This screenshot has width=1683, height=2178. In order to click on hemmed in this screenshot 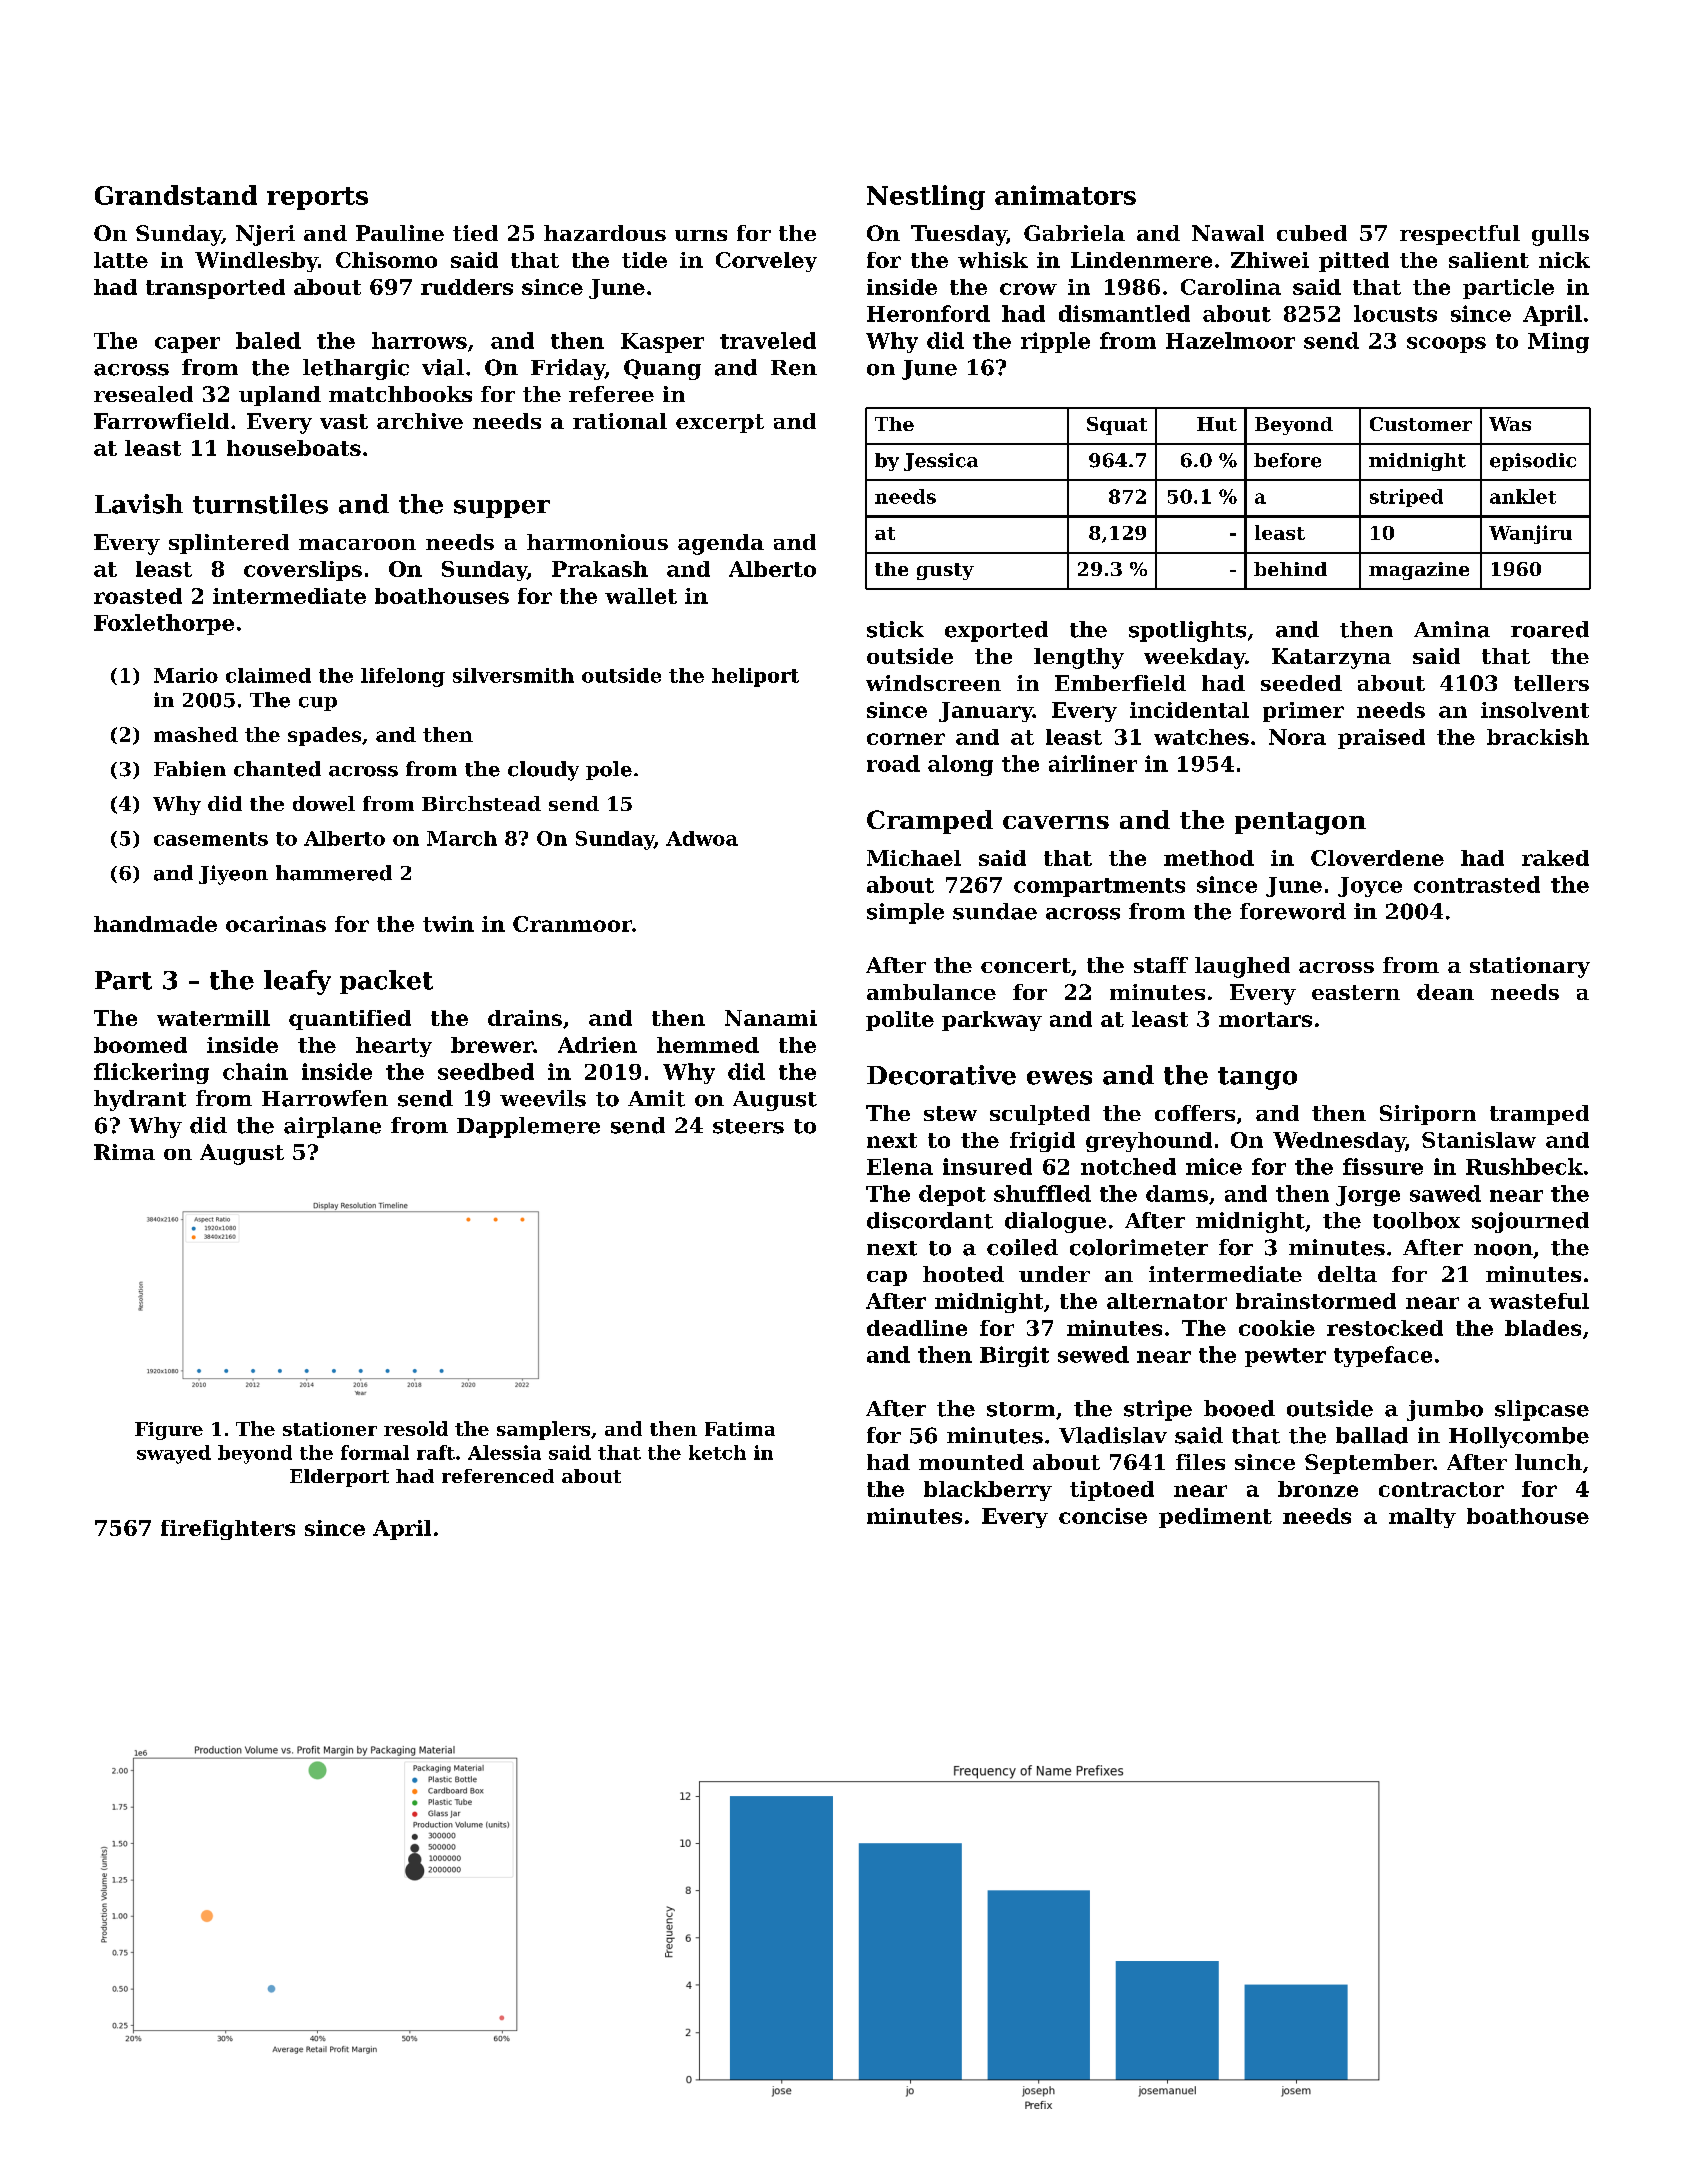, I will do `click(708, 1045)`.
